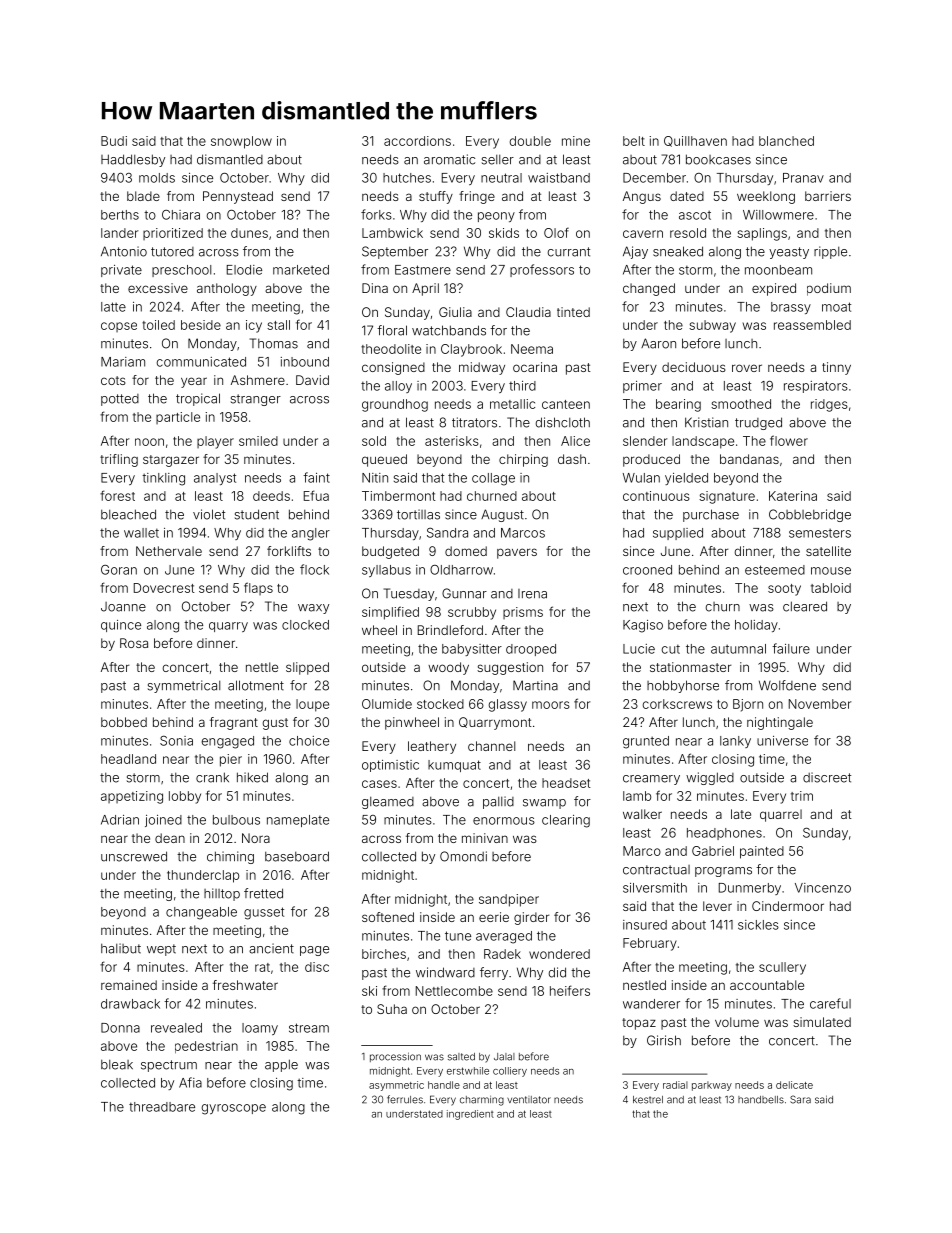 The width and height of the screenshot is (952, 1233). Describe the element at coordinates (120, 1028) in the screenshot. I see `Donna` at that location.
